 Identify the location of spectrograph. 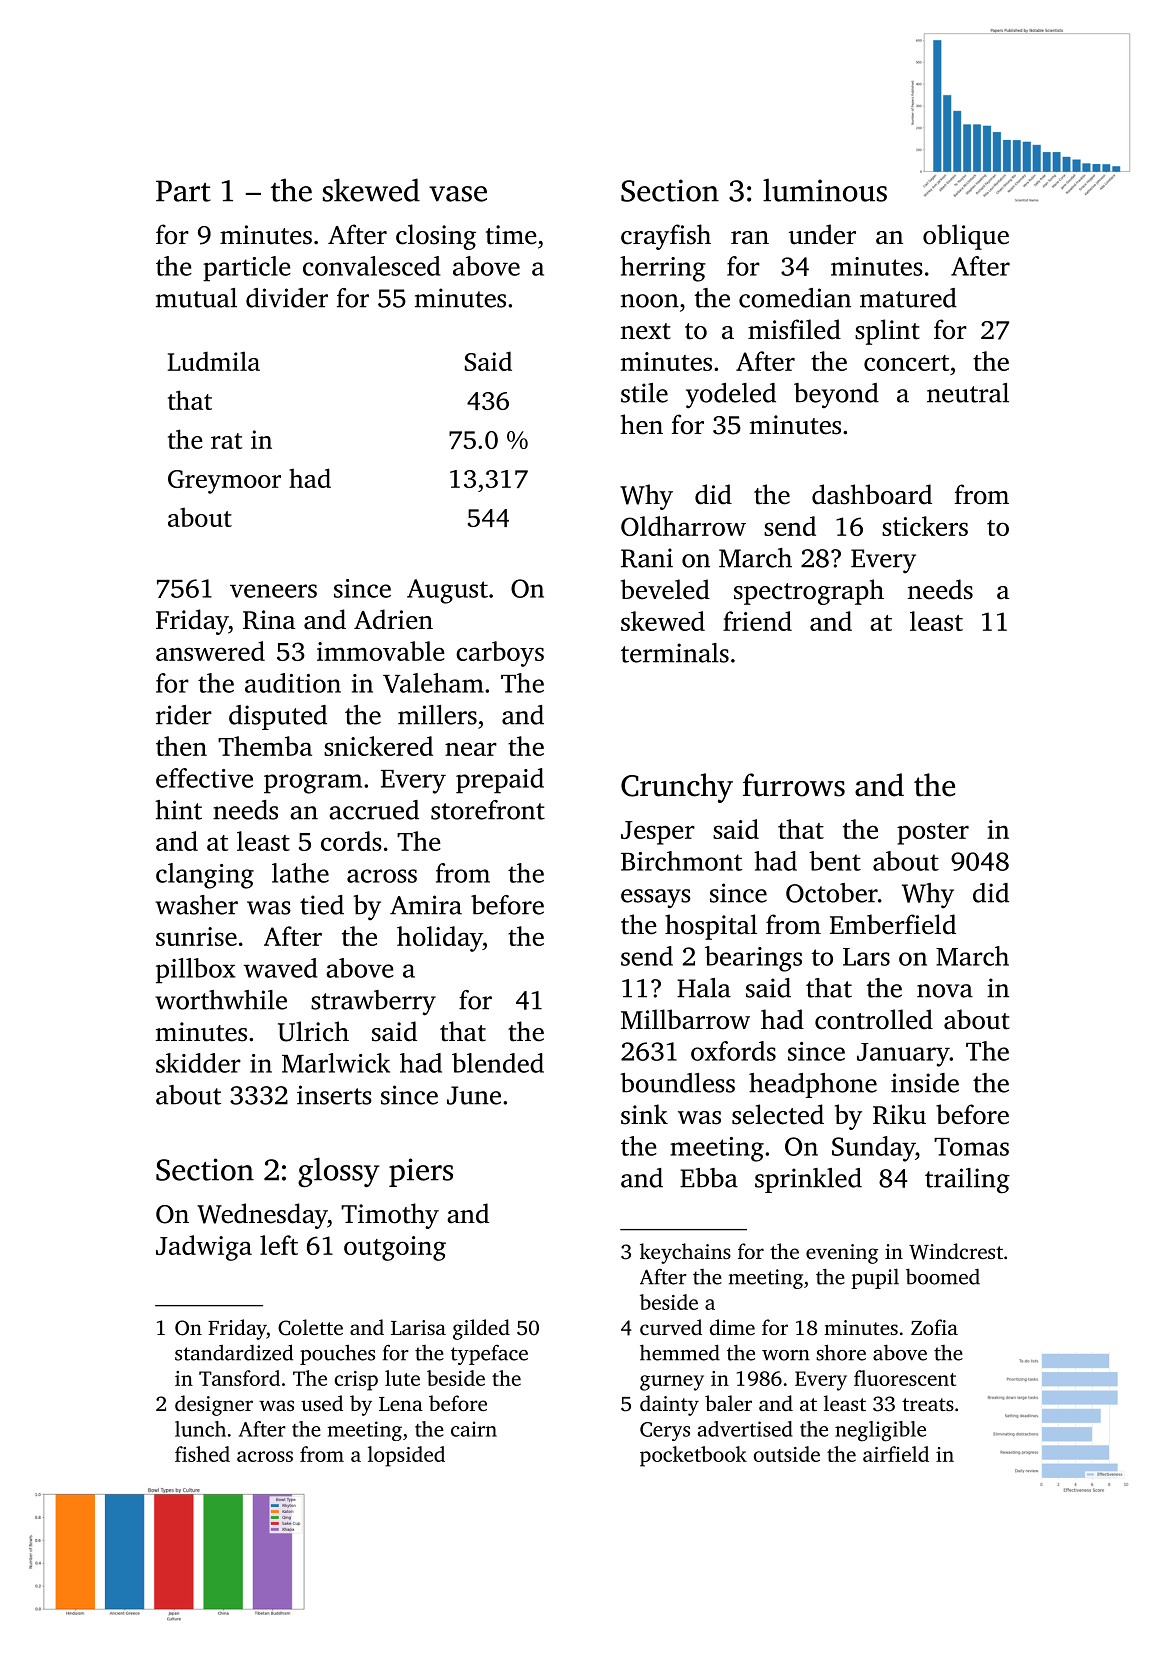
(809, 592).
